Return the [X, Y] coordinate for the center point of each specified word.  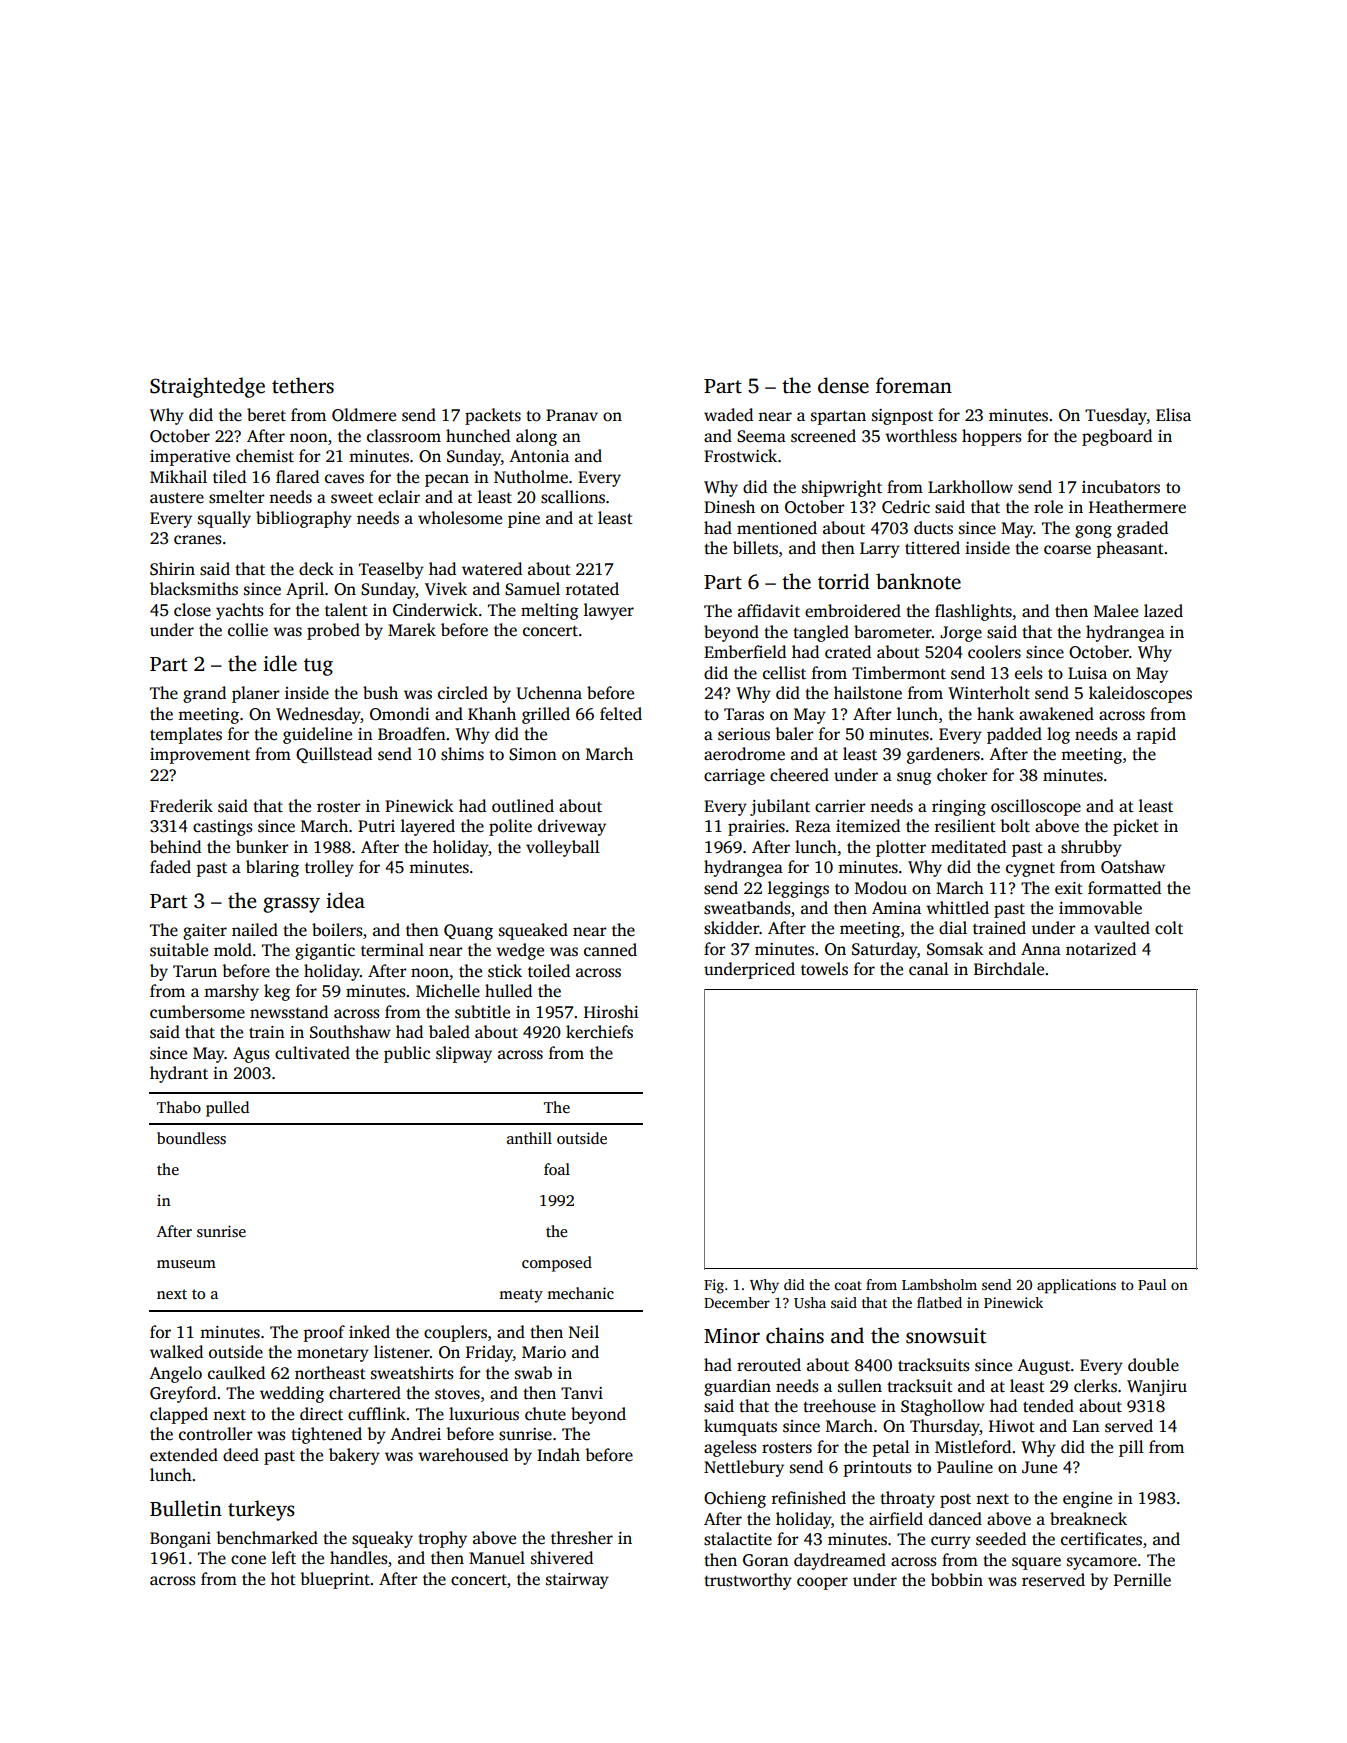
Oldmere [364, 415]
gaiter [205, 932]
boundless [191, 1138]
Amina [896, 908]
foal [557, 1169]
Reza [813, 826]
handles [359, 1558]
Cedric [906, 507]
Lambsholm [939, 1284]
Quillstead [334, 755]
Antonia [539, 456]
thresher [582, 1538]
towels [824, 969]
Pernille [1142, 1580]
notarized [1101, 949]
